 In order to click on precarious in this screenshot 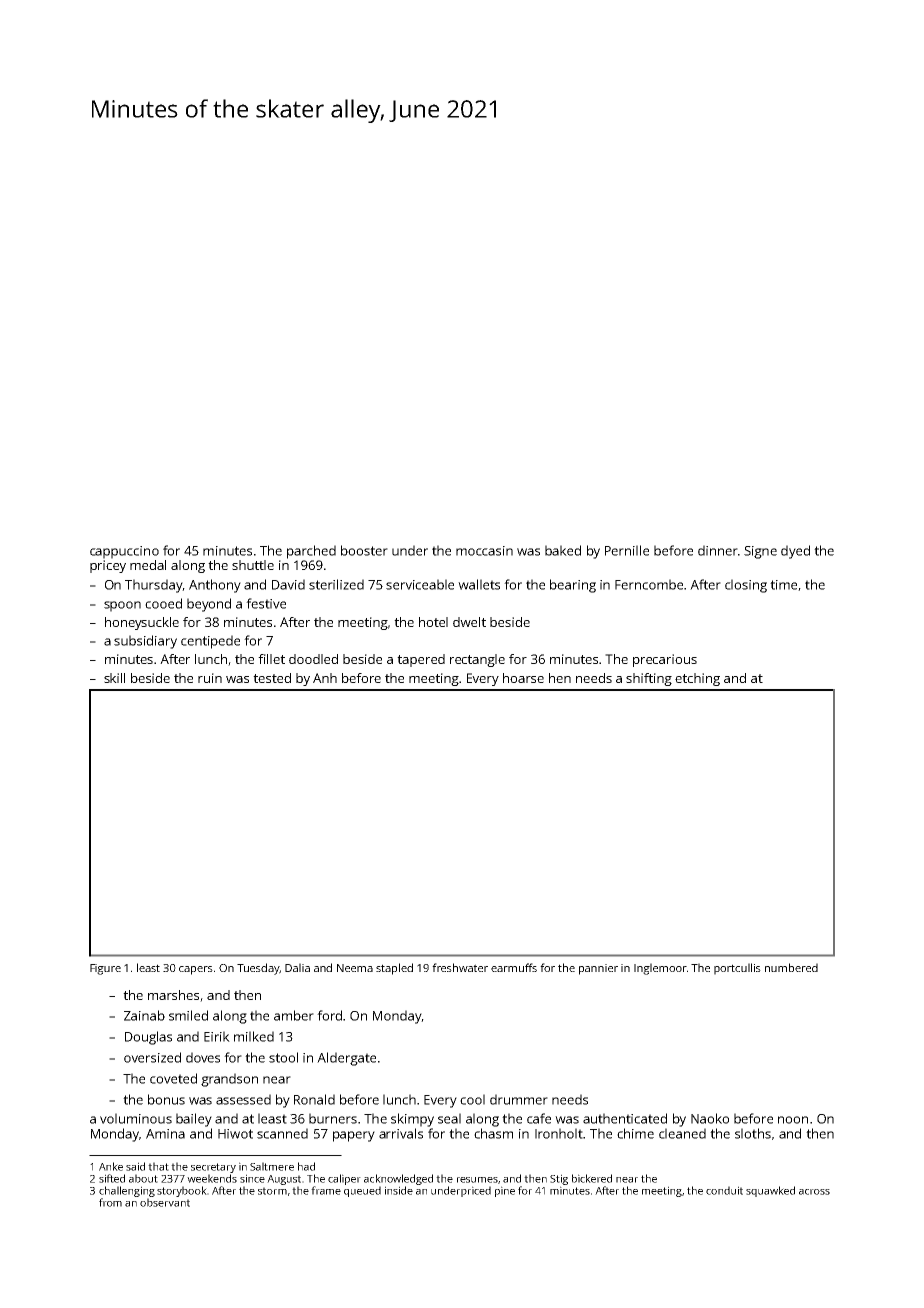, I will do `click(665, 660)`.
